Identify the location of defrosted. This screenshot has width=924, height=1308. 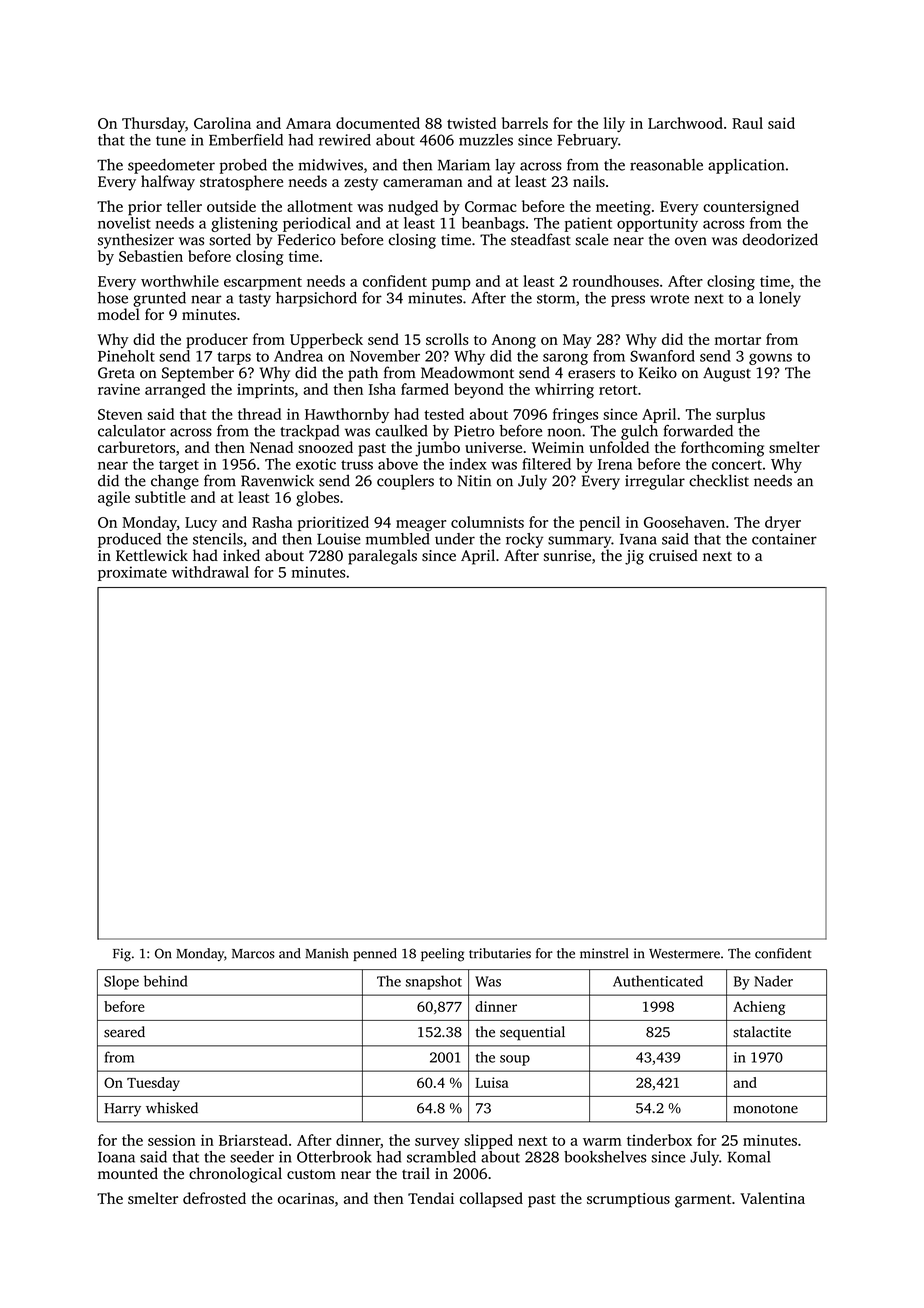
(214, 1198).
